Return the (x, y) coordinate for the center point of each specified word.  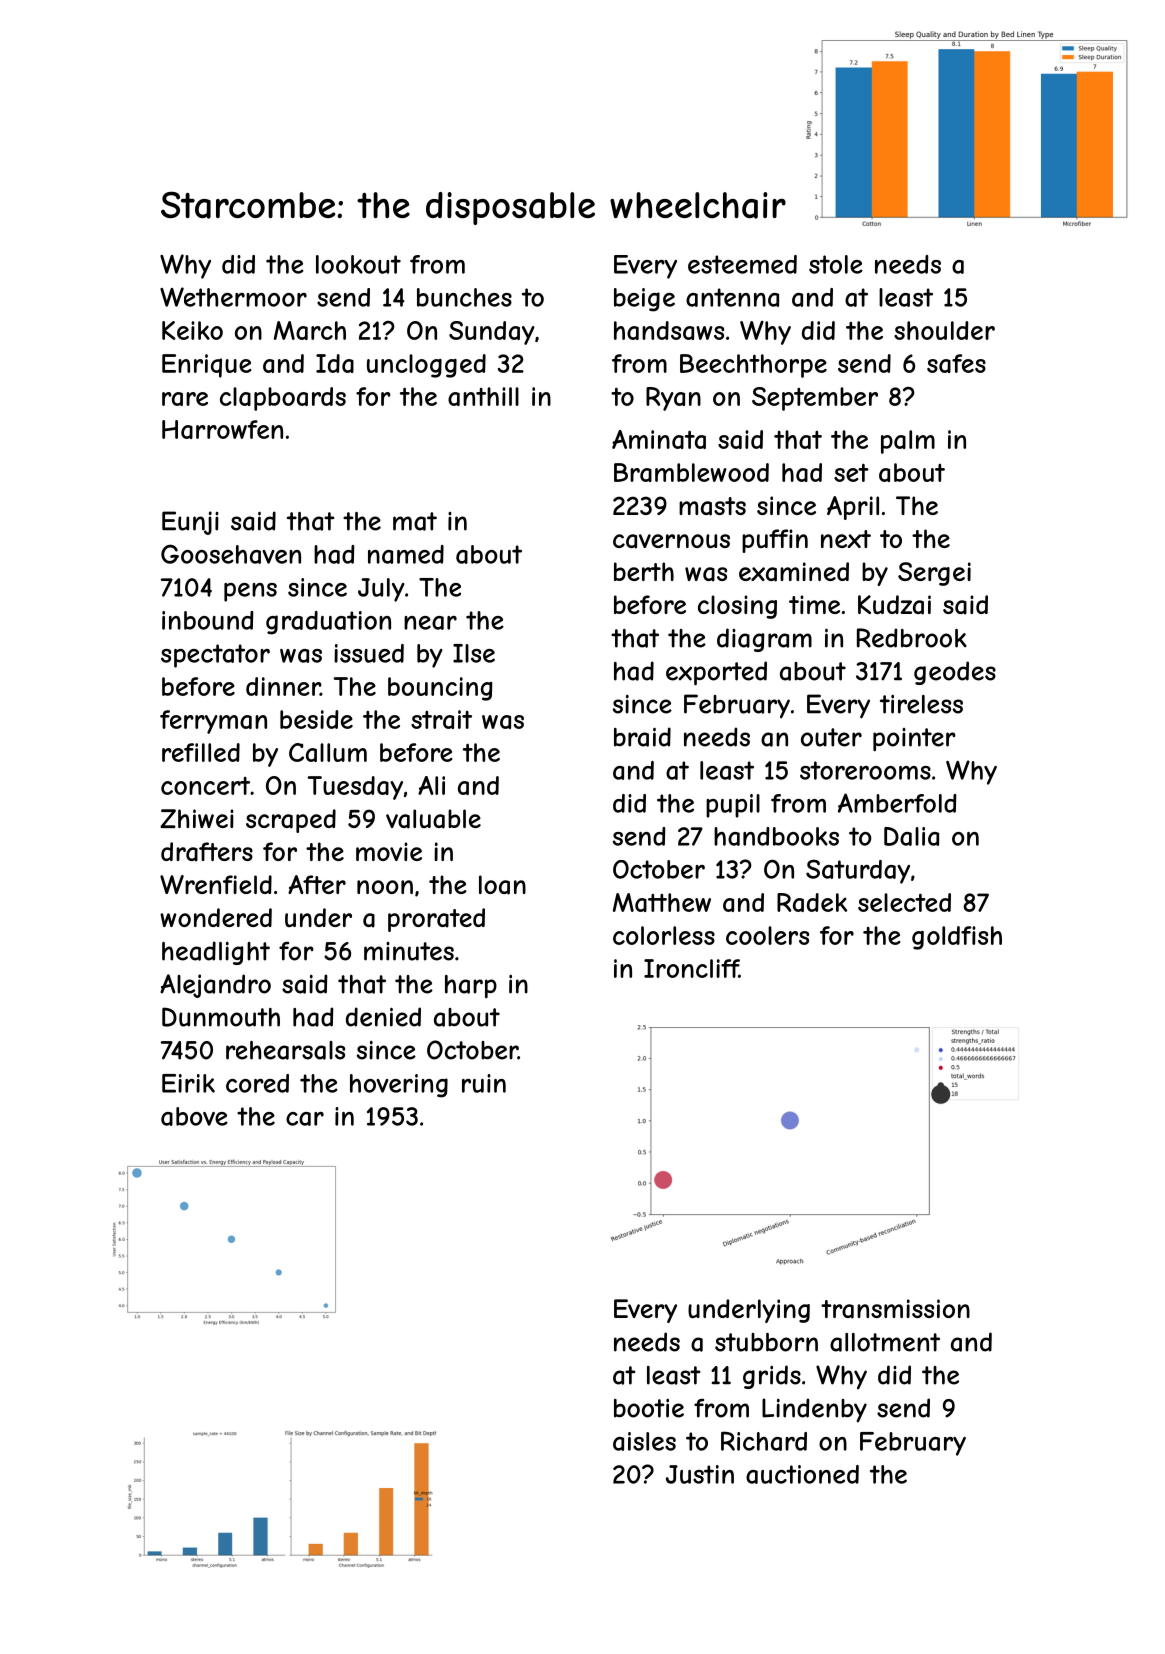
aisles (644, 1441)
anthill (483, 396)
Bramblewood (691, 472)
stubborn (766, 1342)
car (305, 1119)
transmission (895, 1309)
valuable (433, 819)
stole (836, 264)
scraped (291, 821)
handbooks (776, 836)
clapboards (283, 399)
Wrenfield (216, 884)
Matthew (662, 902)
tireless (921, 704)
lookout (358, 264)
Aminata (659, 439)
